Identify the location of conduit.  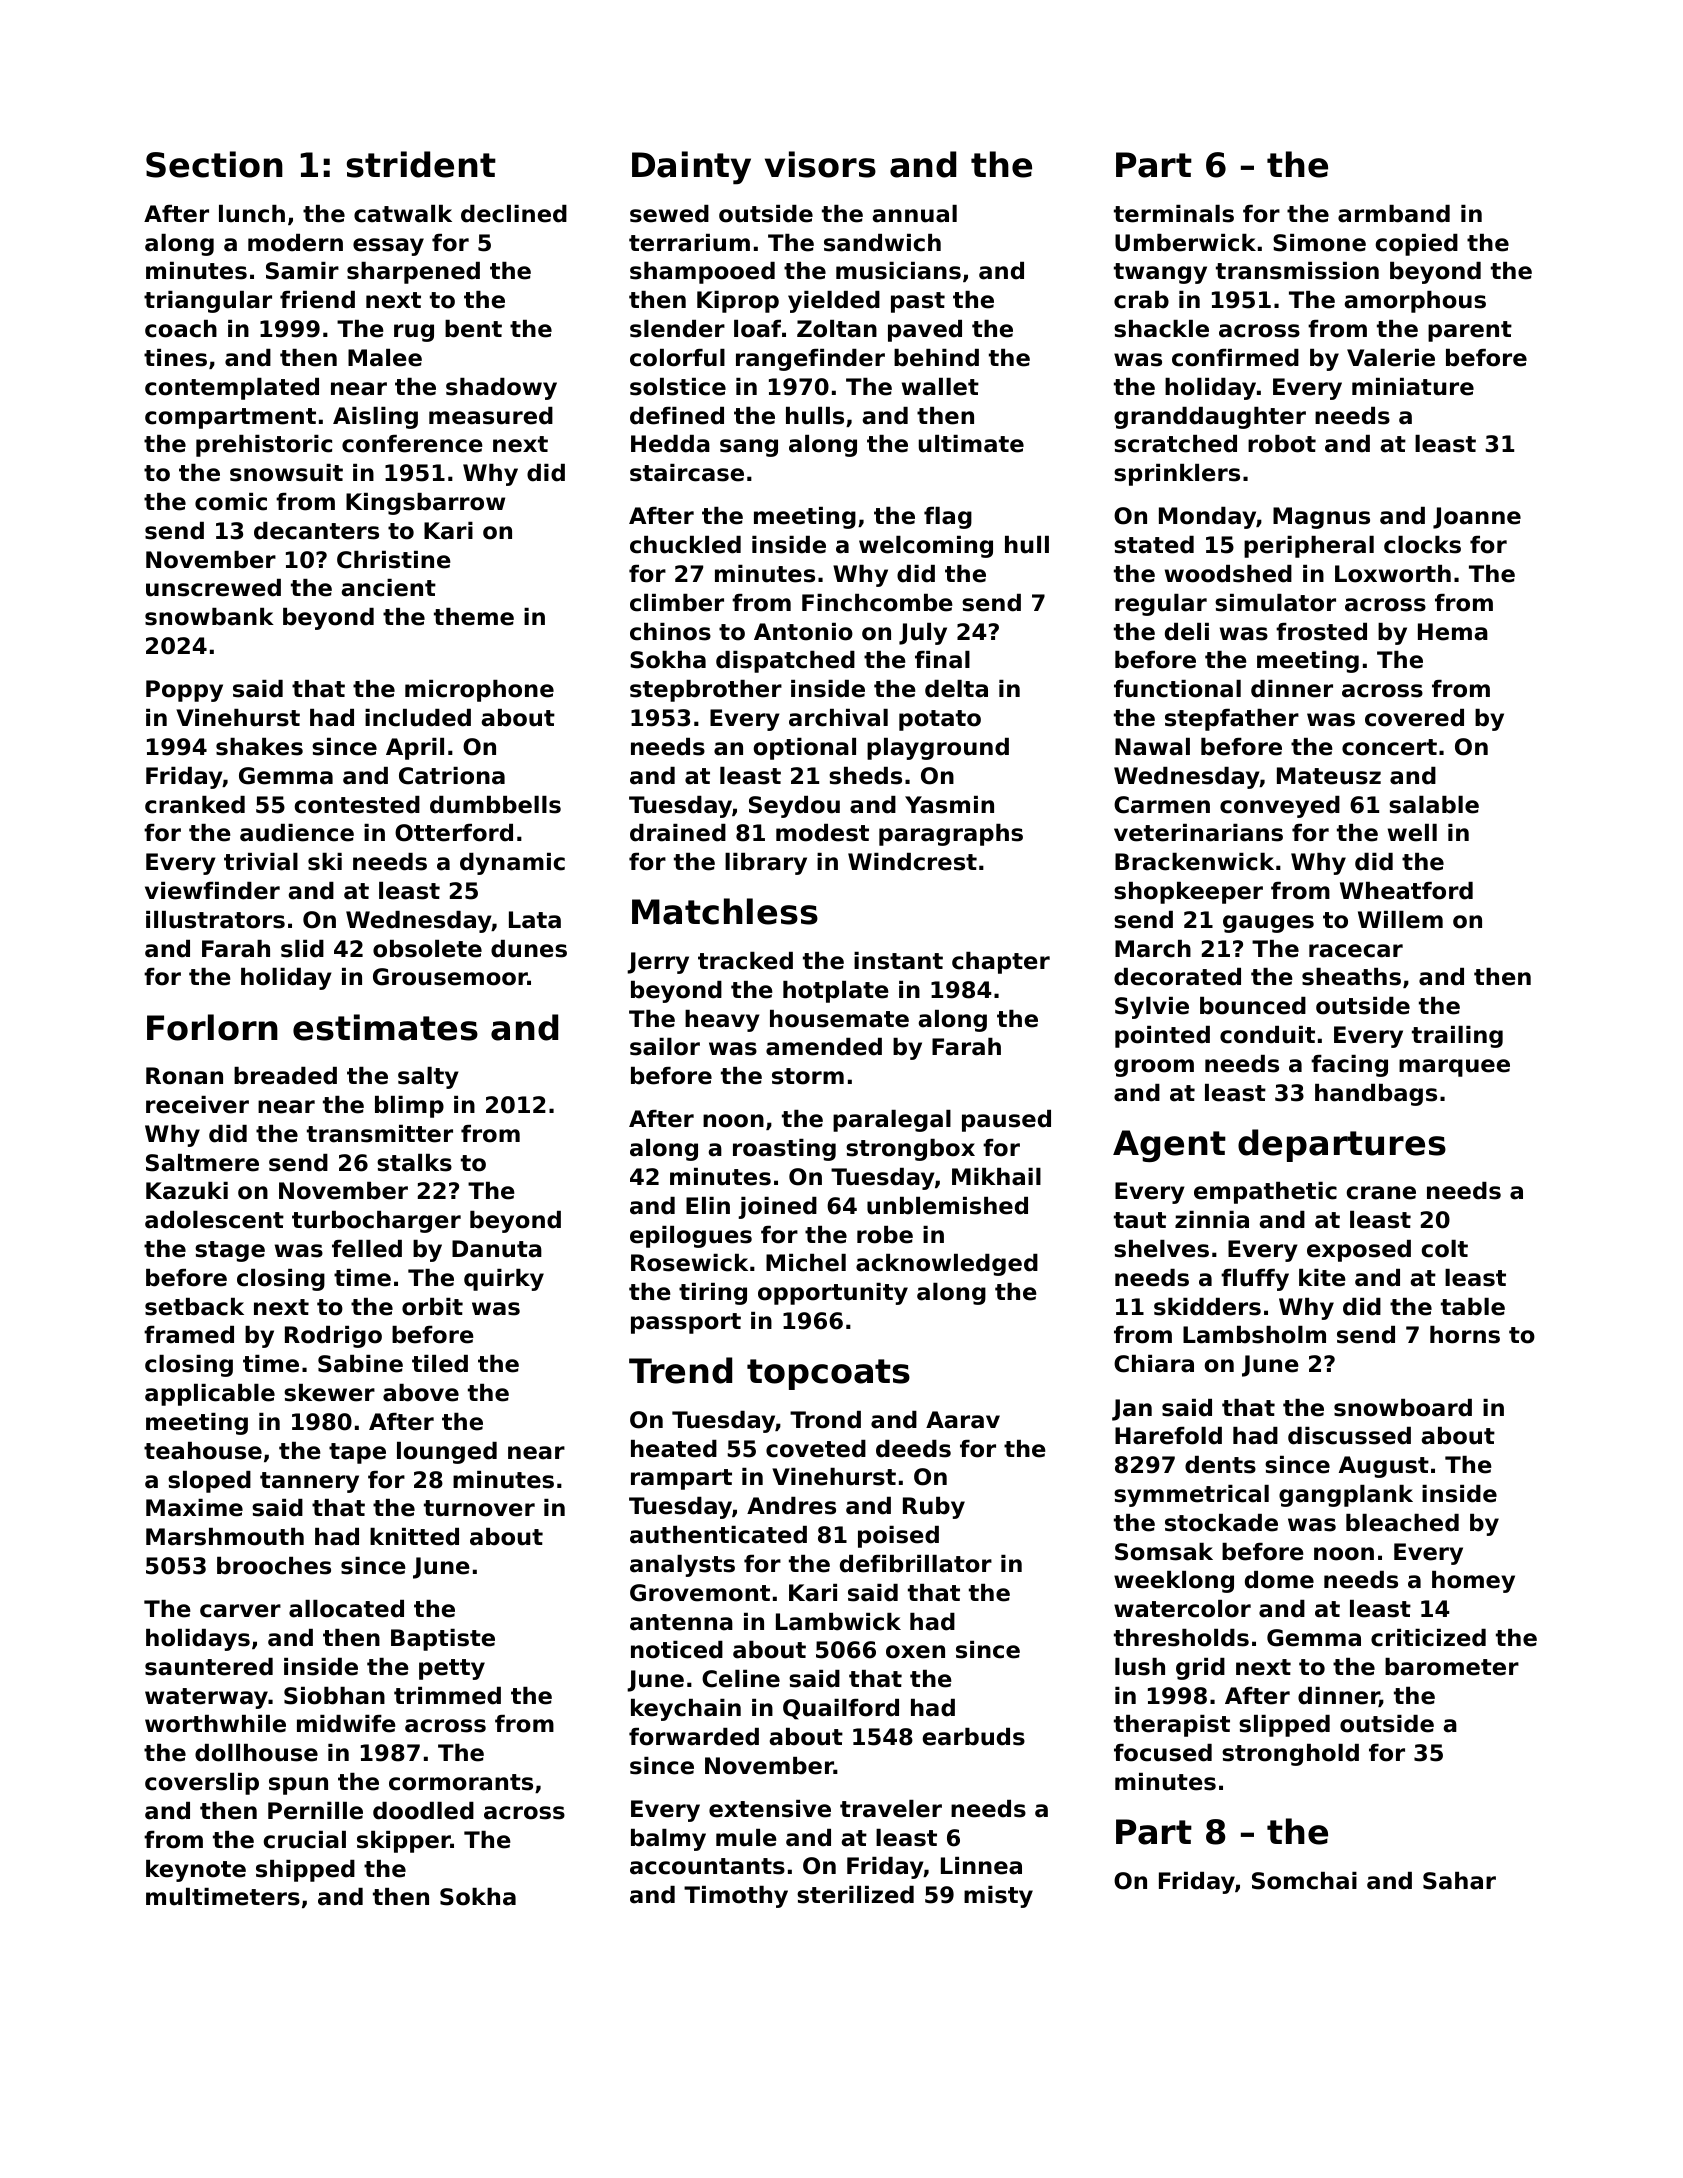
(1267, 1035).
